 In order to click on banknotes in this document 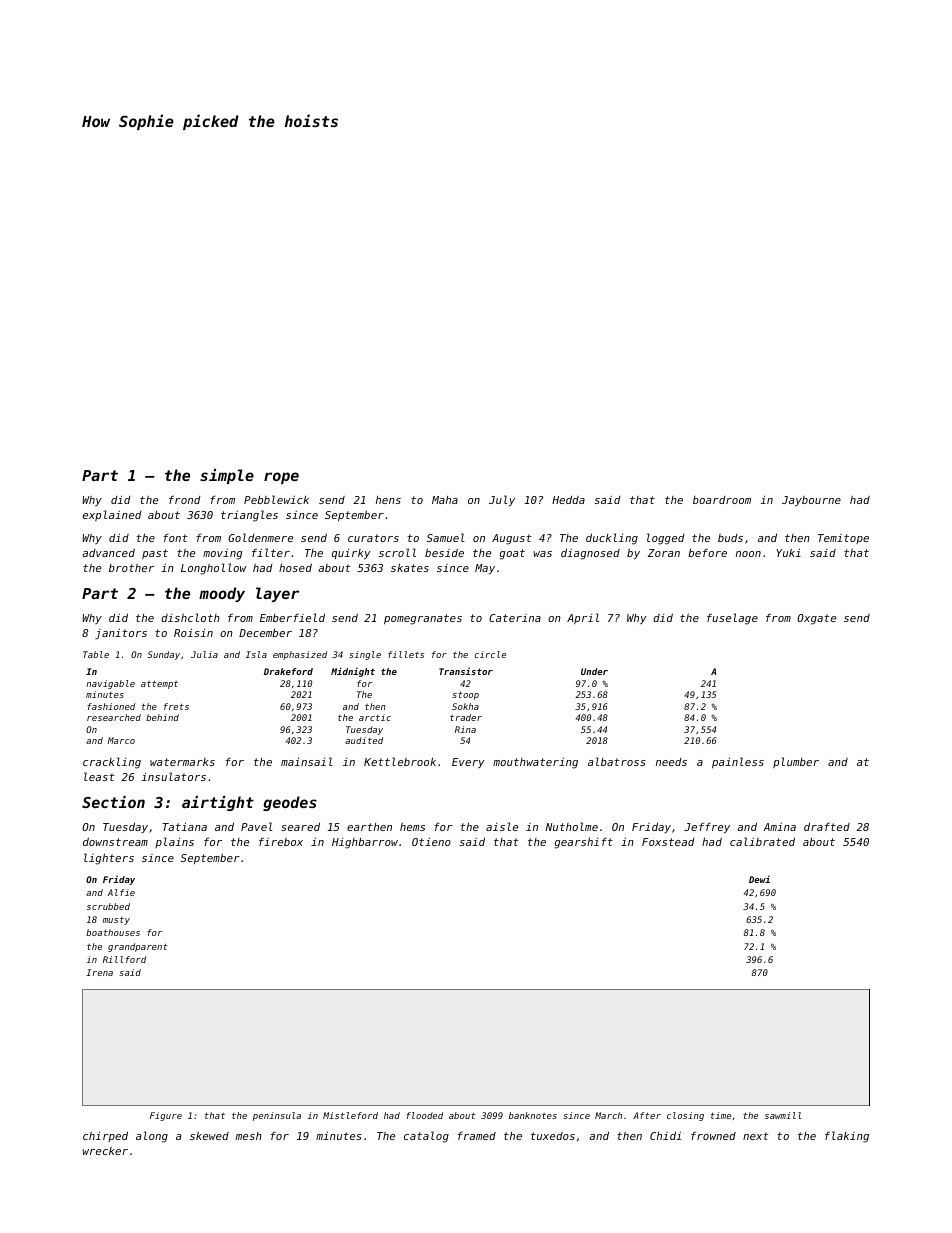, I will do `click(533, 1115)`.
